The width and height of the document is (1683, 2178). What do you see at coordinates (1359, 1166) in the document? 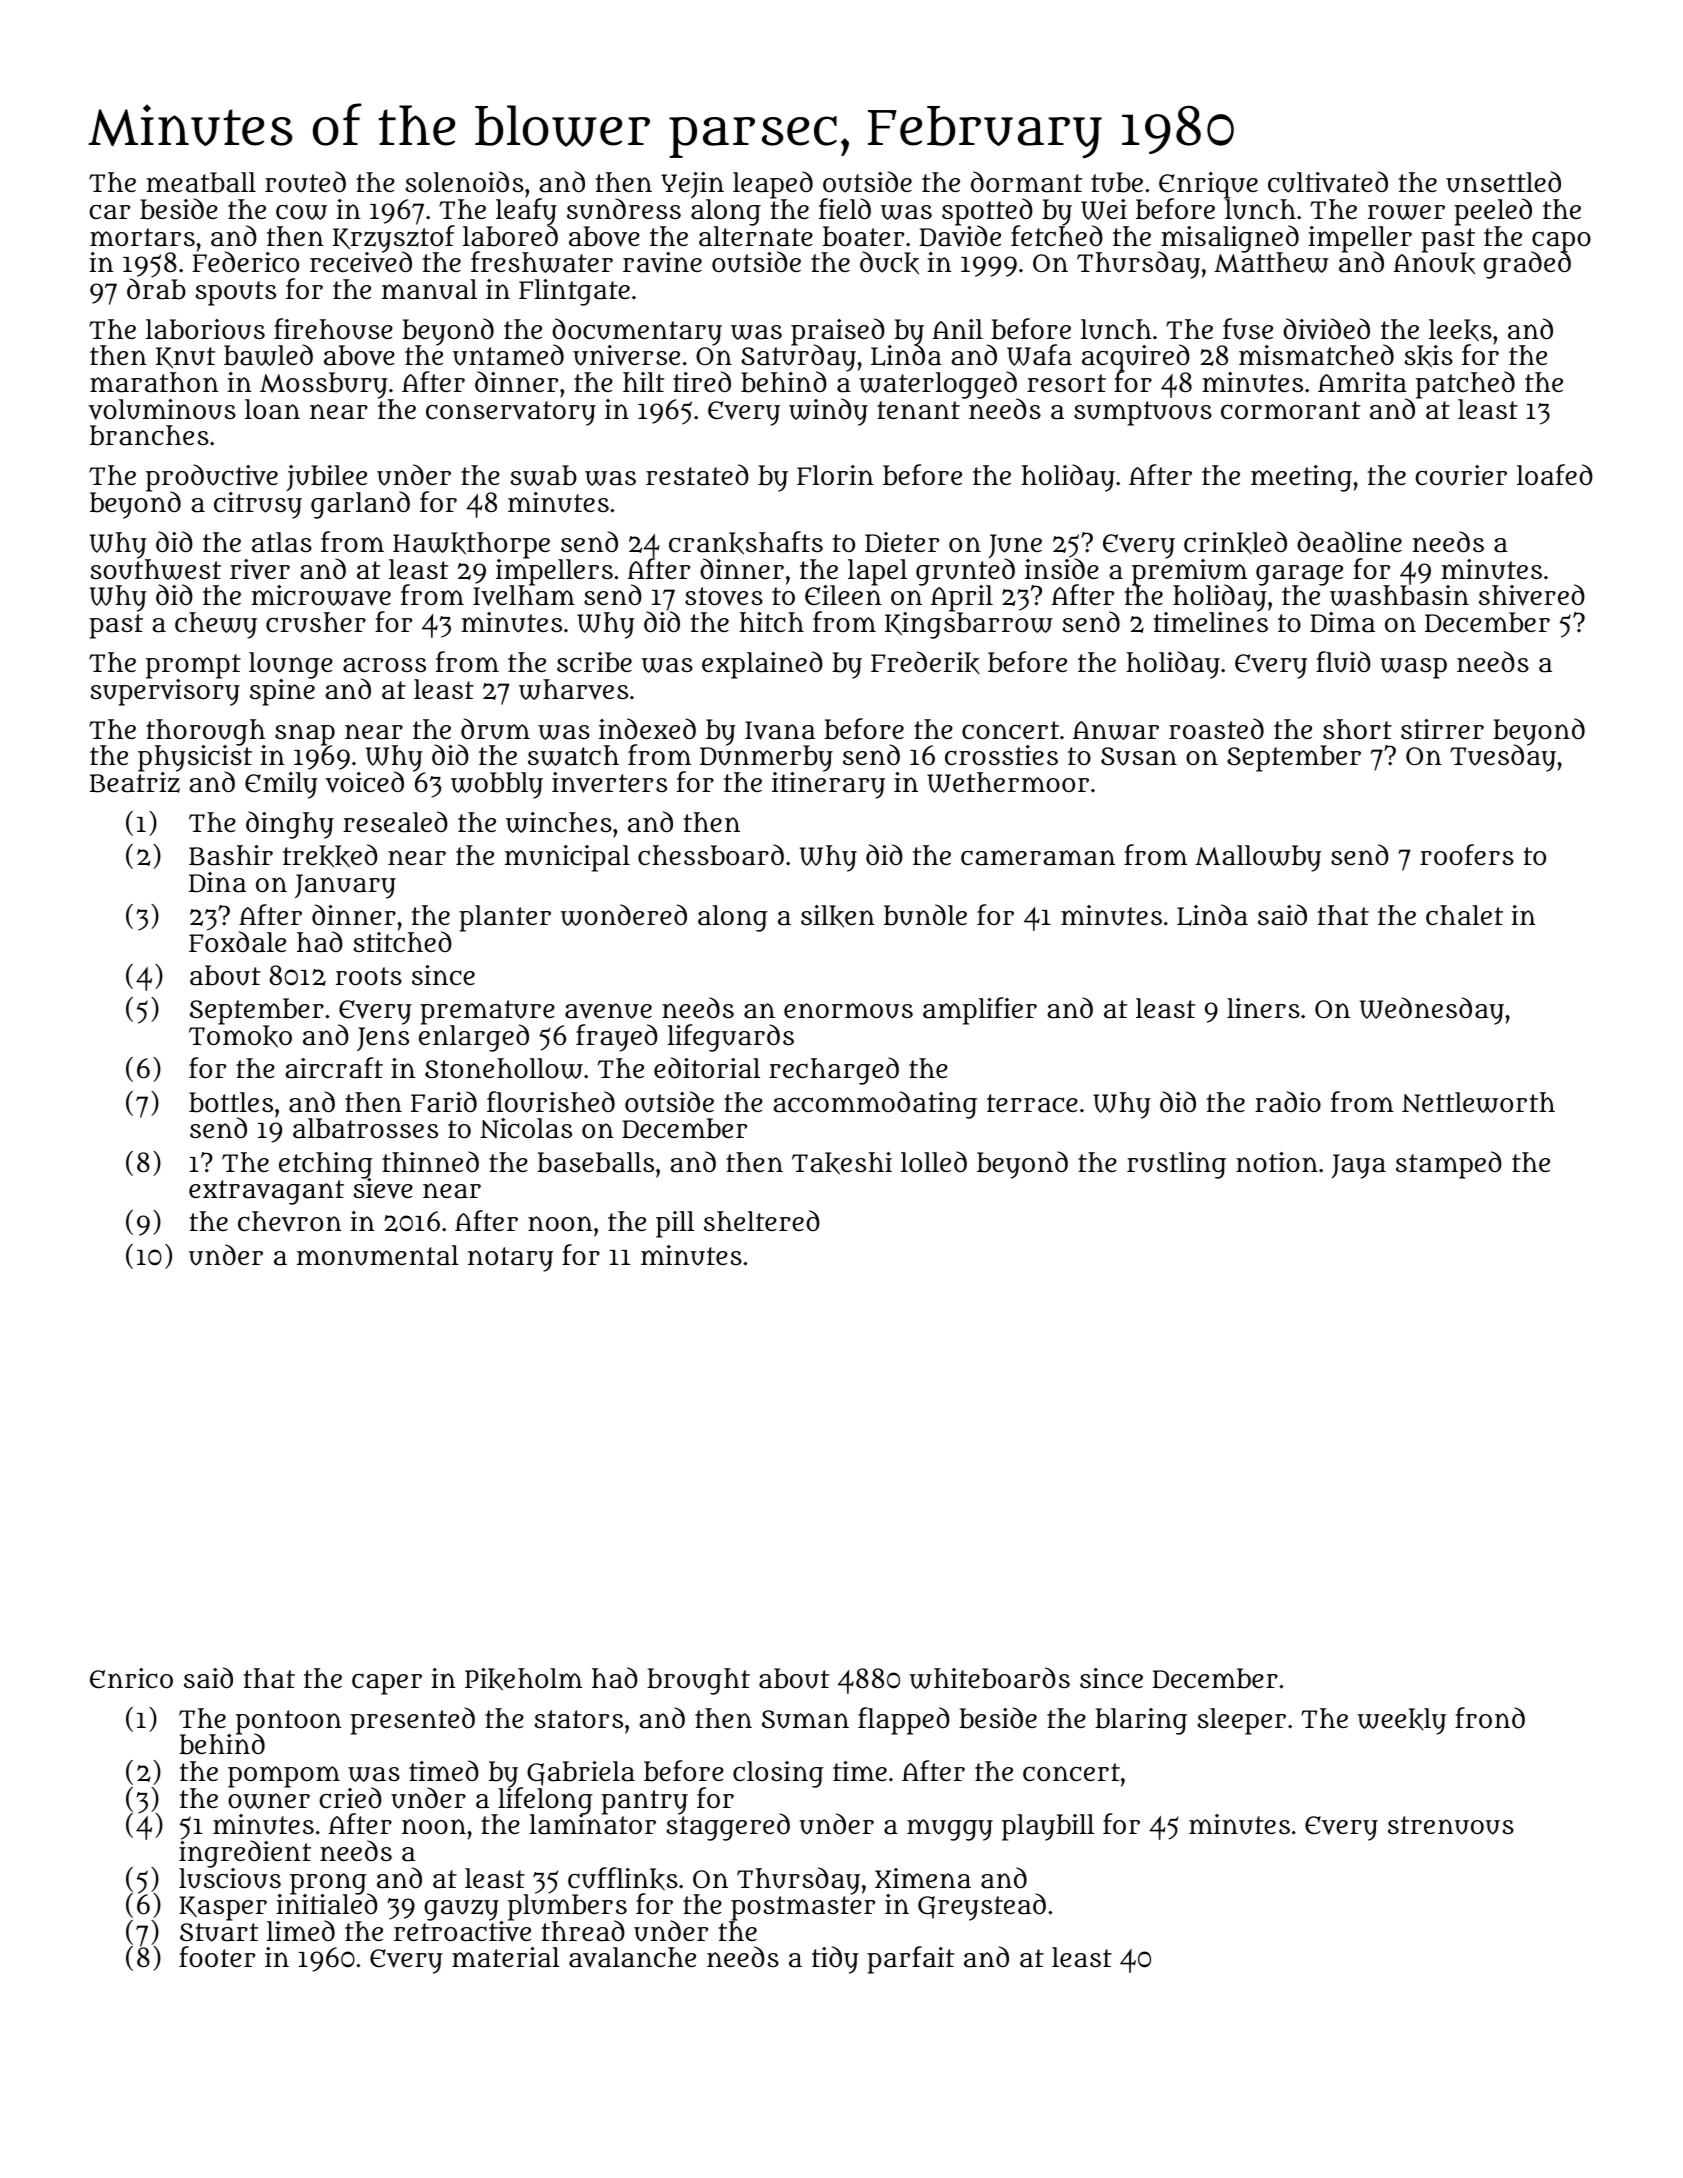
I see `Jaya` at bounding box center [1359, 1166].
